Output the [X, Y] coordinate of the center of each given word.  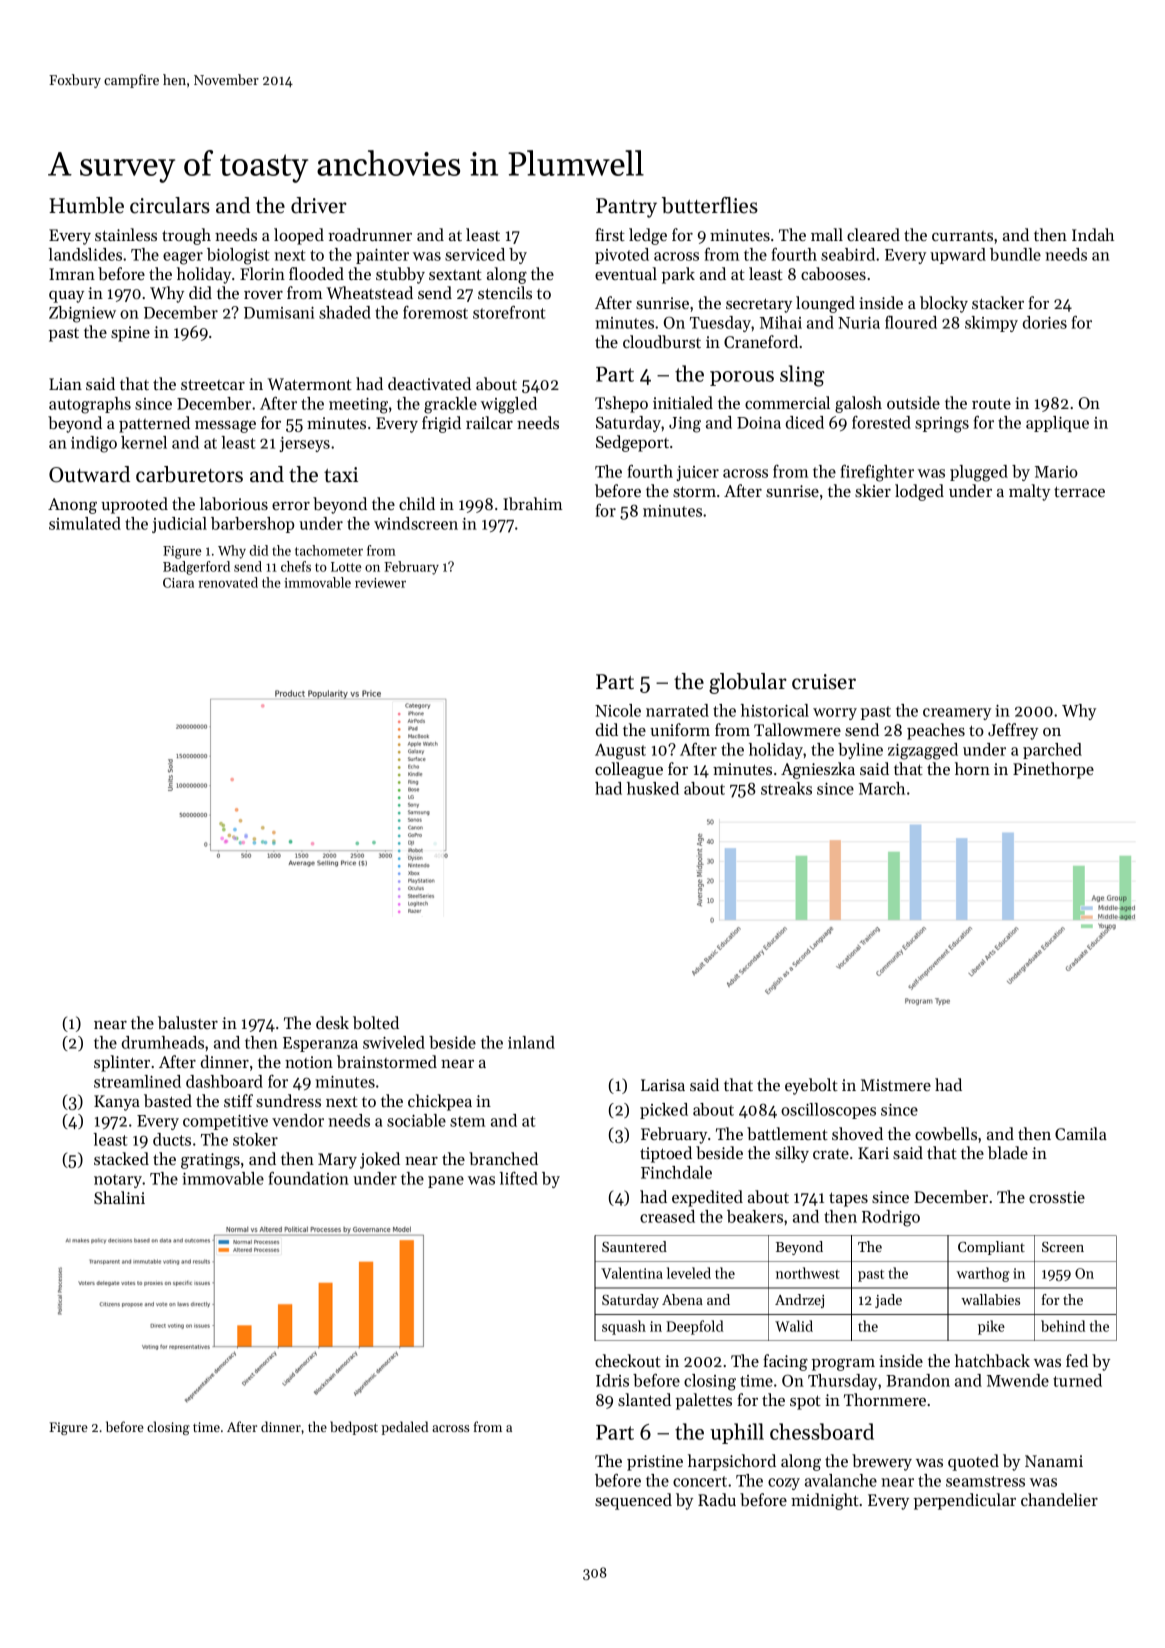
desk [332, 1022]
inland [531, 1042]
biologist [238, 256]
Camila [1081, 1133]
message [225, 426]
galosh [858, 404]
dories [1045, 322]
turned [1077, 1380]
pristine [655, 1463]
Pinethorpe [1053, 770]
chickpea [440, 1102]
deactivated [429, 383]
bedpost [354, 1428]
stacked [121, 1158]
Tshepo [621, 404]
